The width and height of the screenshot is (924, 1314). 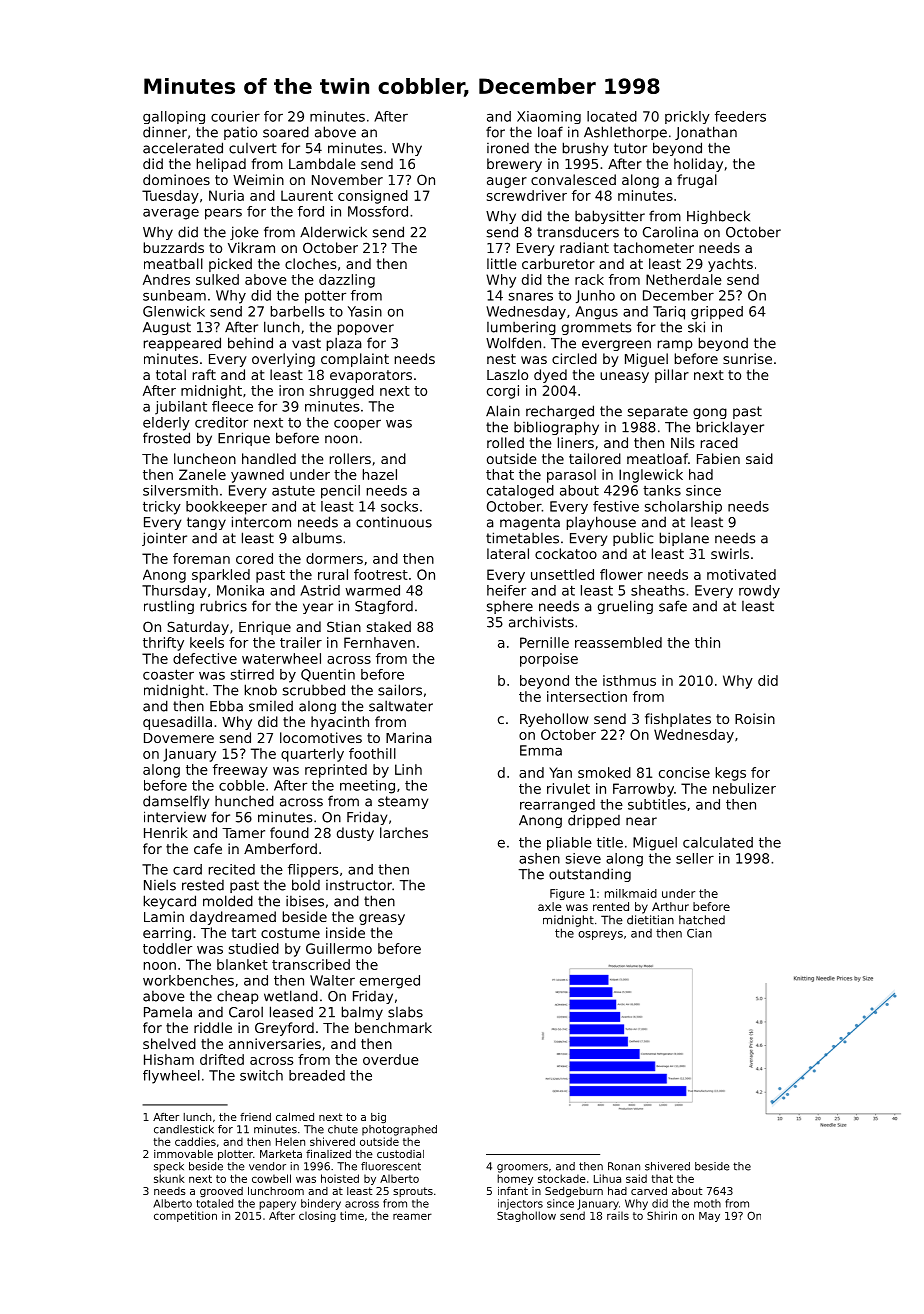 I want to click on buzzards, so click(x=174, y=247).
